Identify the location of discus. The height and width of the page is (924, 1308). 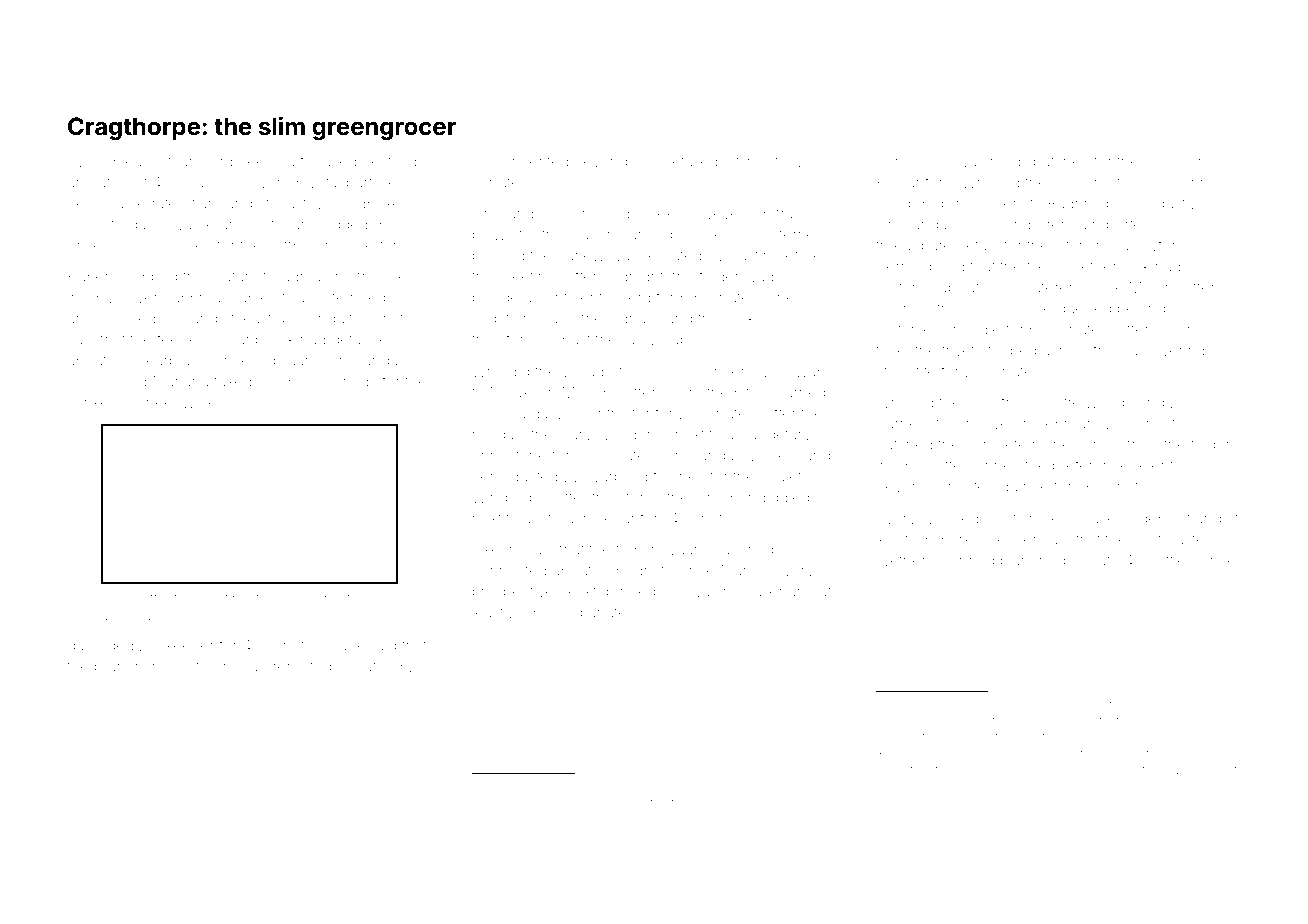
(1166, 161).
